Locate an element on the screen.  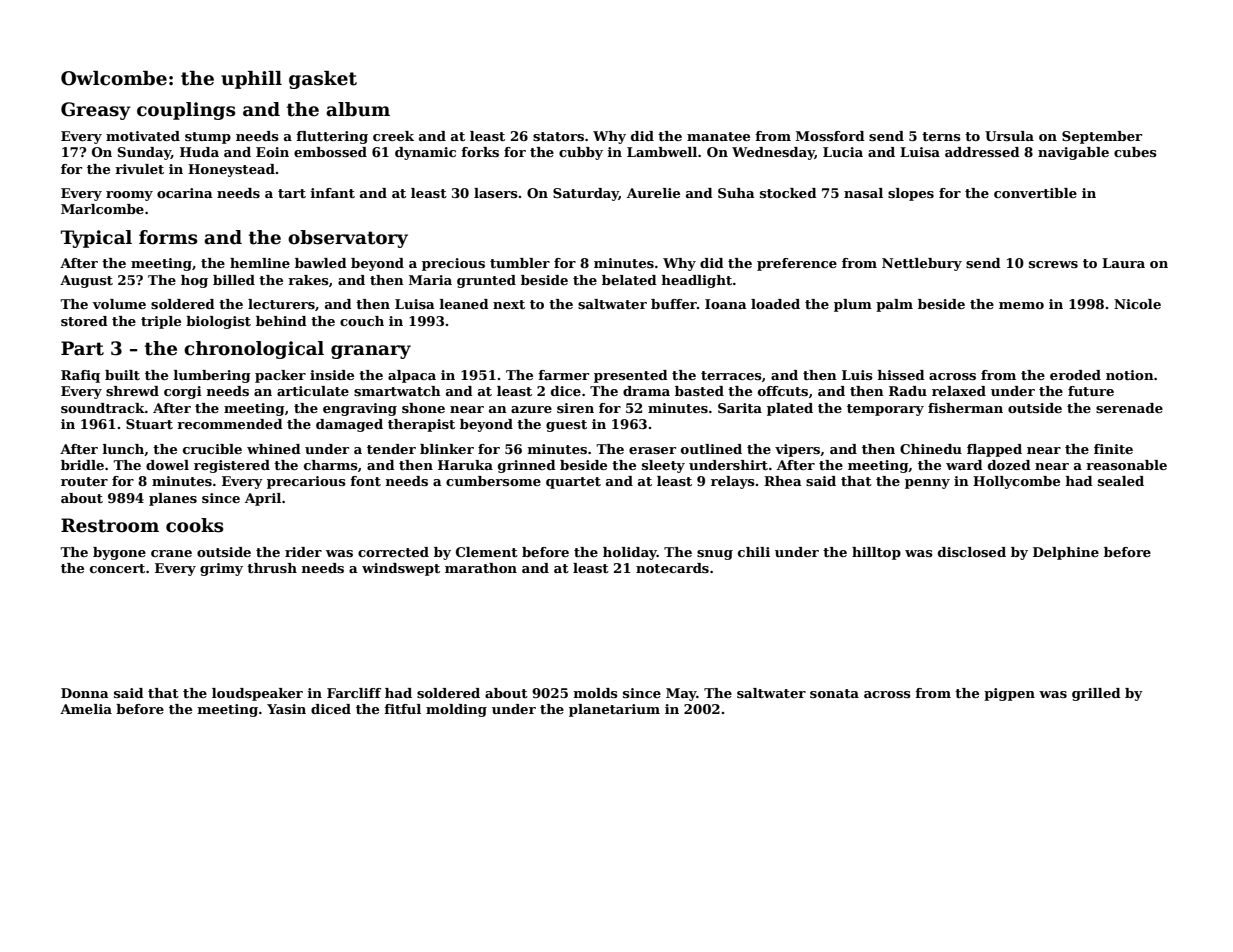
manatee is located at coordinates (718, 136).
